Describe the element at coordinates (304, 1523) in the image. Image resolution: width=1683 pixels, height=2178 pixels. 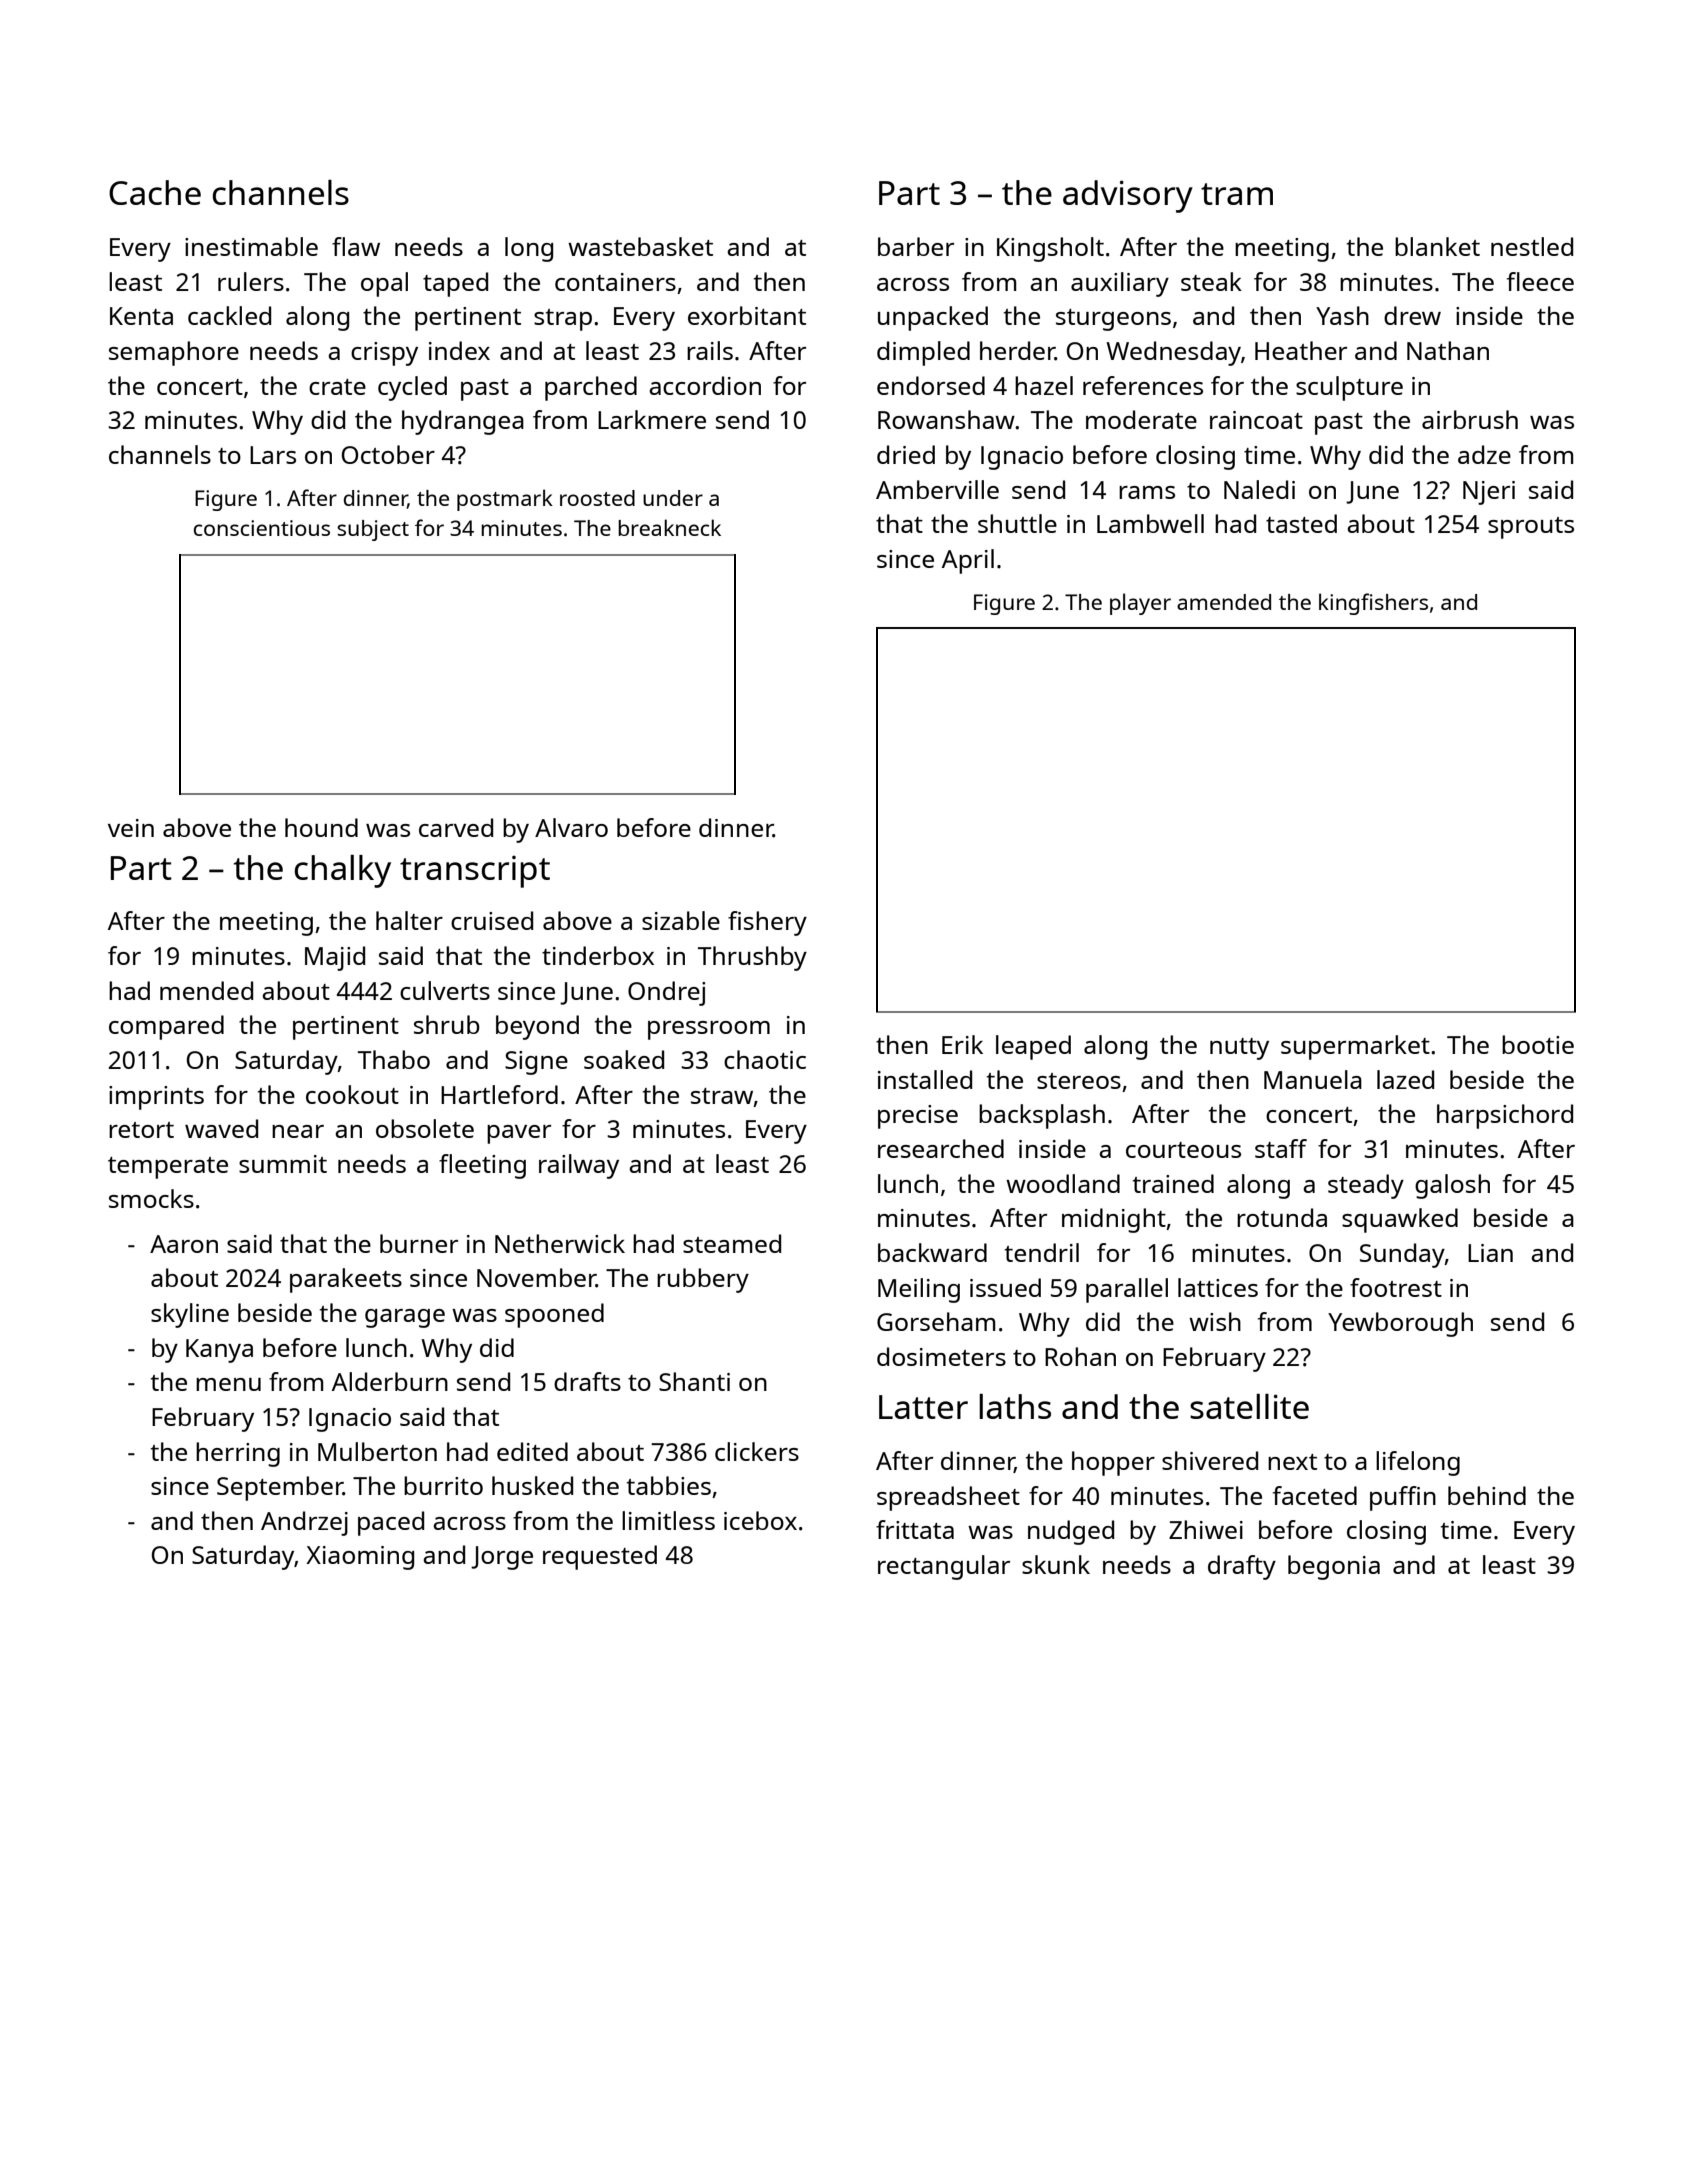
I see `Andrzej` at that location.
